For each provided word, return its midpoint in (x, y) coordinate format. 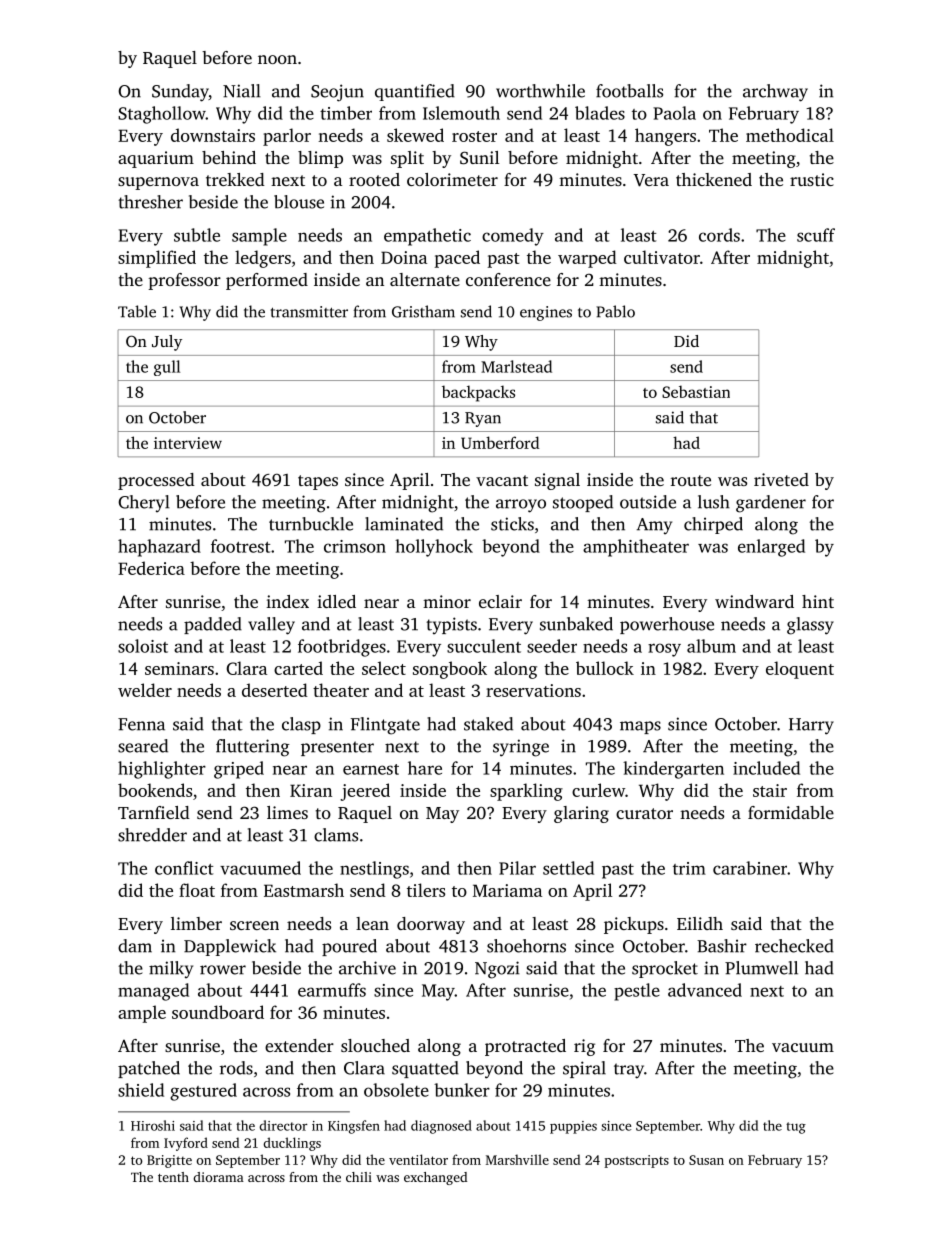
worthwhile (540, 91)
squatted (425, 1069)
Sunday (180, 93)
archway (775, 93)
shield (141, 1090)
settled (568, 868)
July (167, 343)
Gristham (423, 311)
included (766, 768)
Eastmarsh (304, 890)
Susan (706, 1160)
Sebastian (696, 391)
